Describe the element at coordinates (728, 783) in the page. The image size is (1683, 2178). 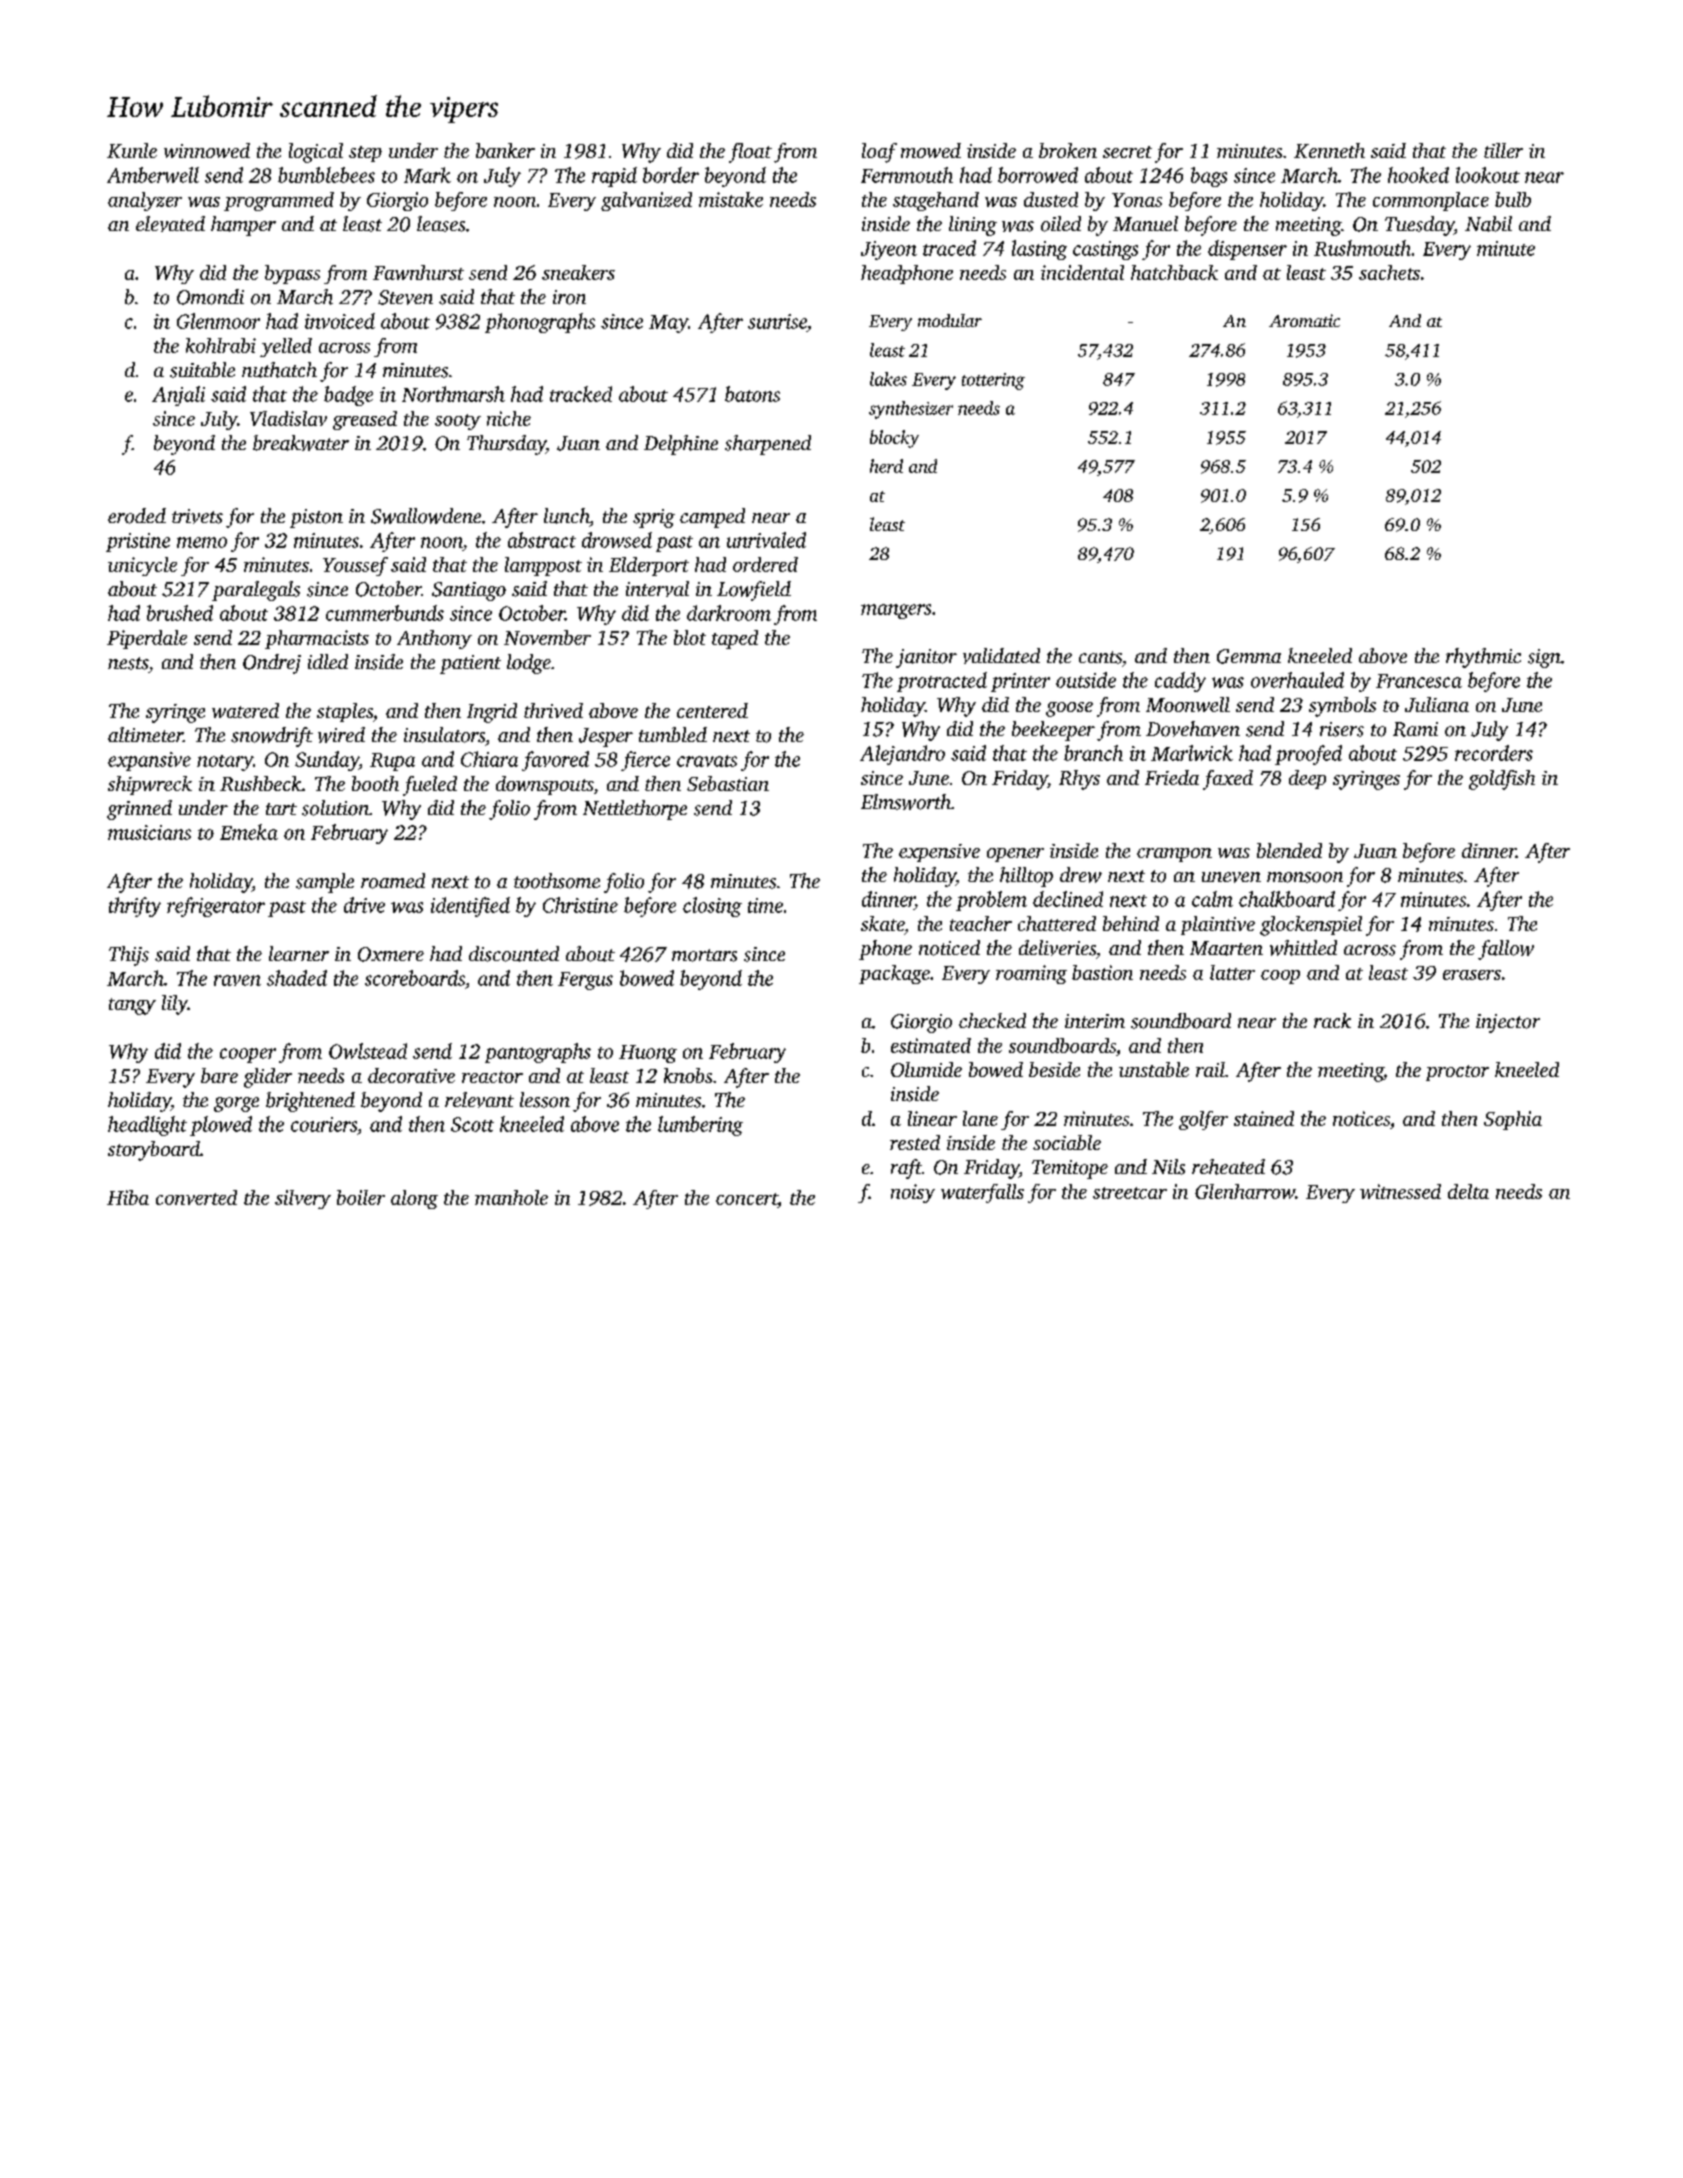
I see `Sebastian` at that location.
